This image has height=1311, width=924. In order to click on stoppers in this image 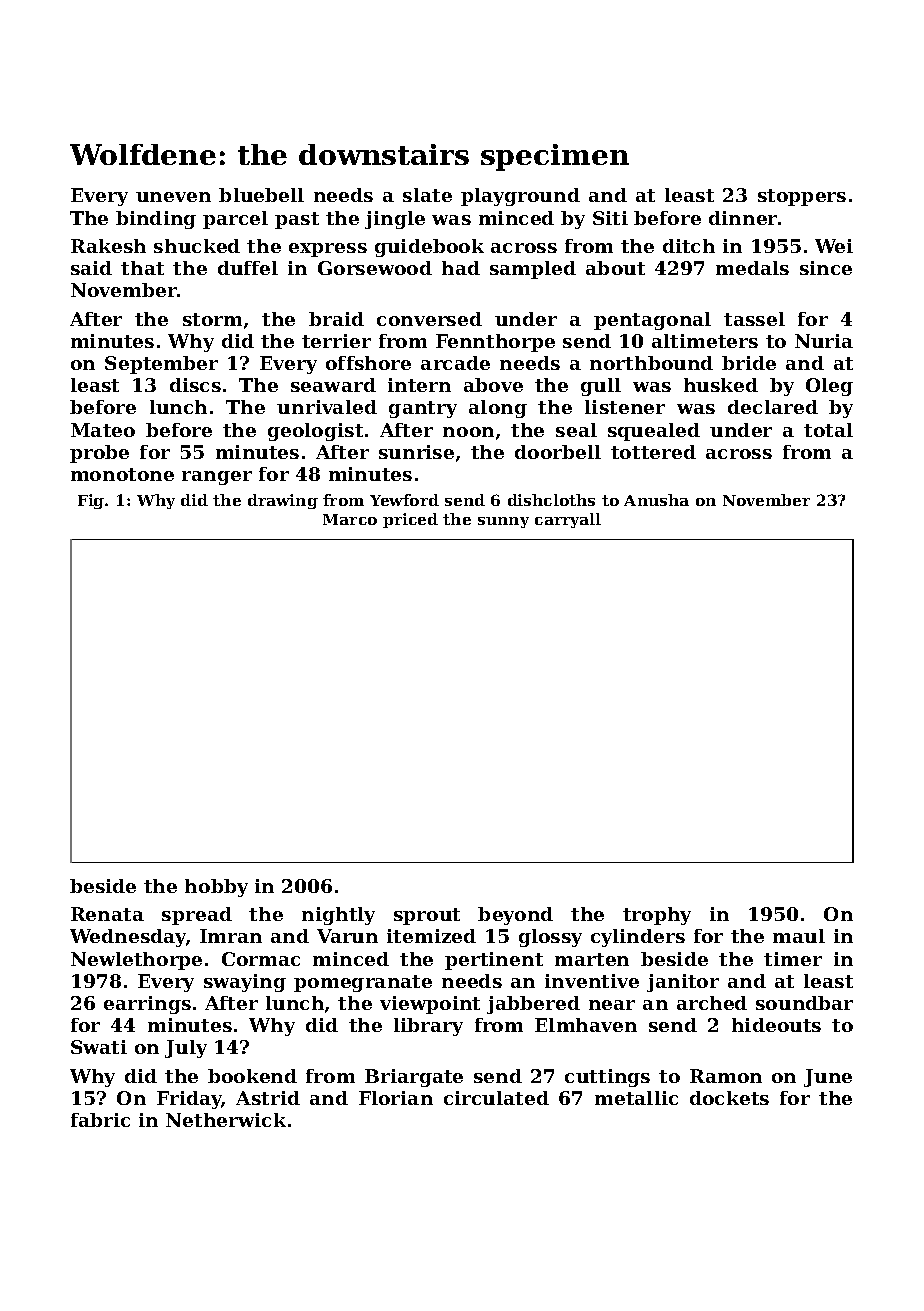, I will do `click(802, 197)`.
